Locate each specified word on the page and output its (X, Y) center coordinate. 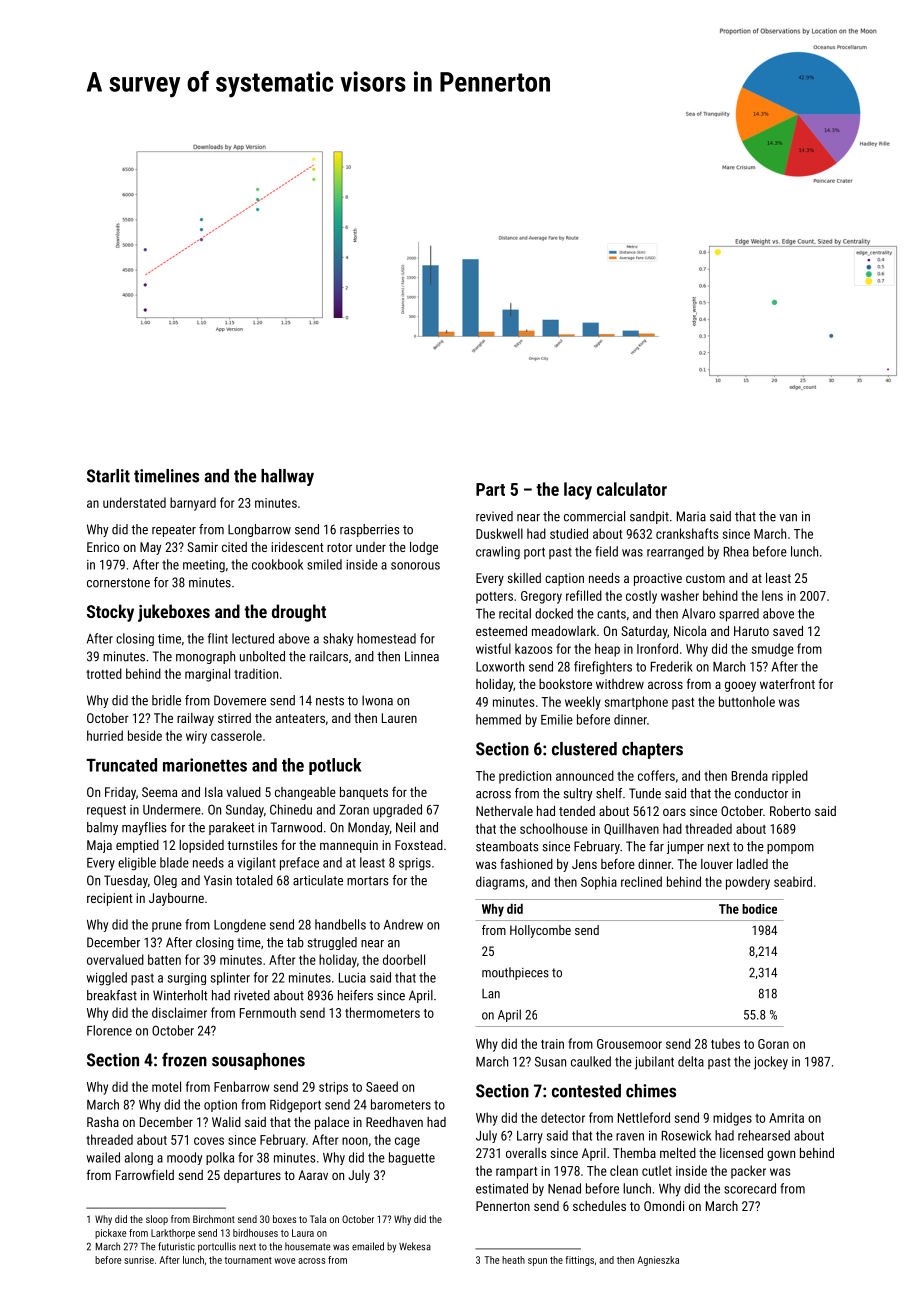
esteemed (501, 631)
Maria (691, 516)
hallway (287, 477)
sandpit (649, 517)
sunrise (139, 1260)
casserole (236, 735)
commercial (594, 516)
